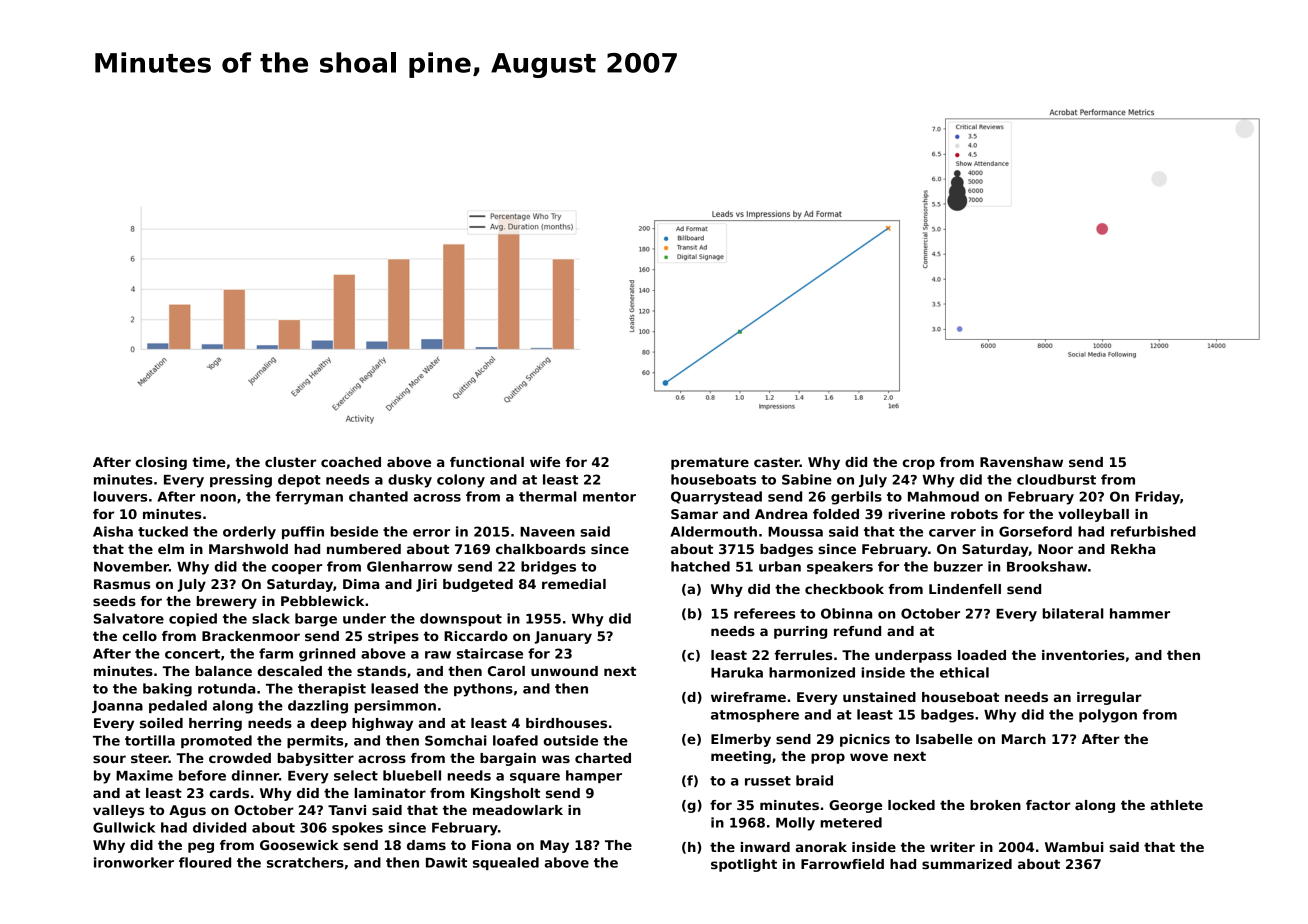 The height and width of the page is (924, 1308). I want to click on Ravenshaw, so click(1021, 462).
